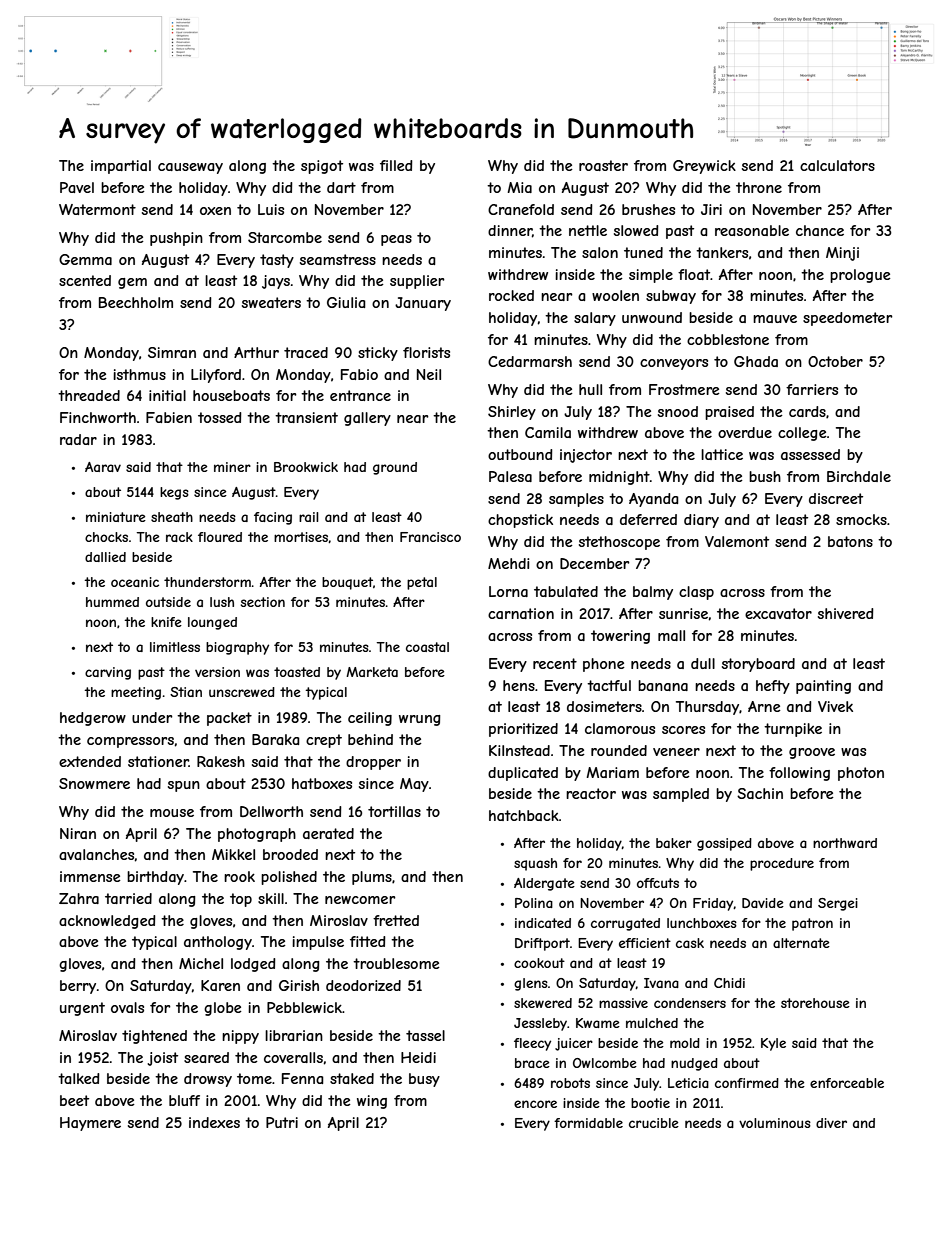 The image size is (952, 1233). I want to click on spigot, so click(322, 167).
